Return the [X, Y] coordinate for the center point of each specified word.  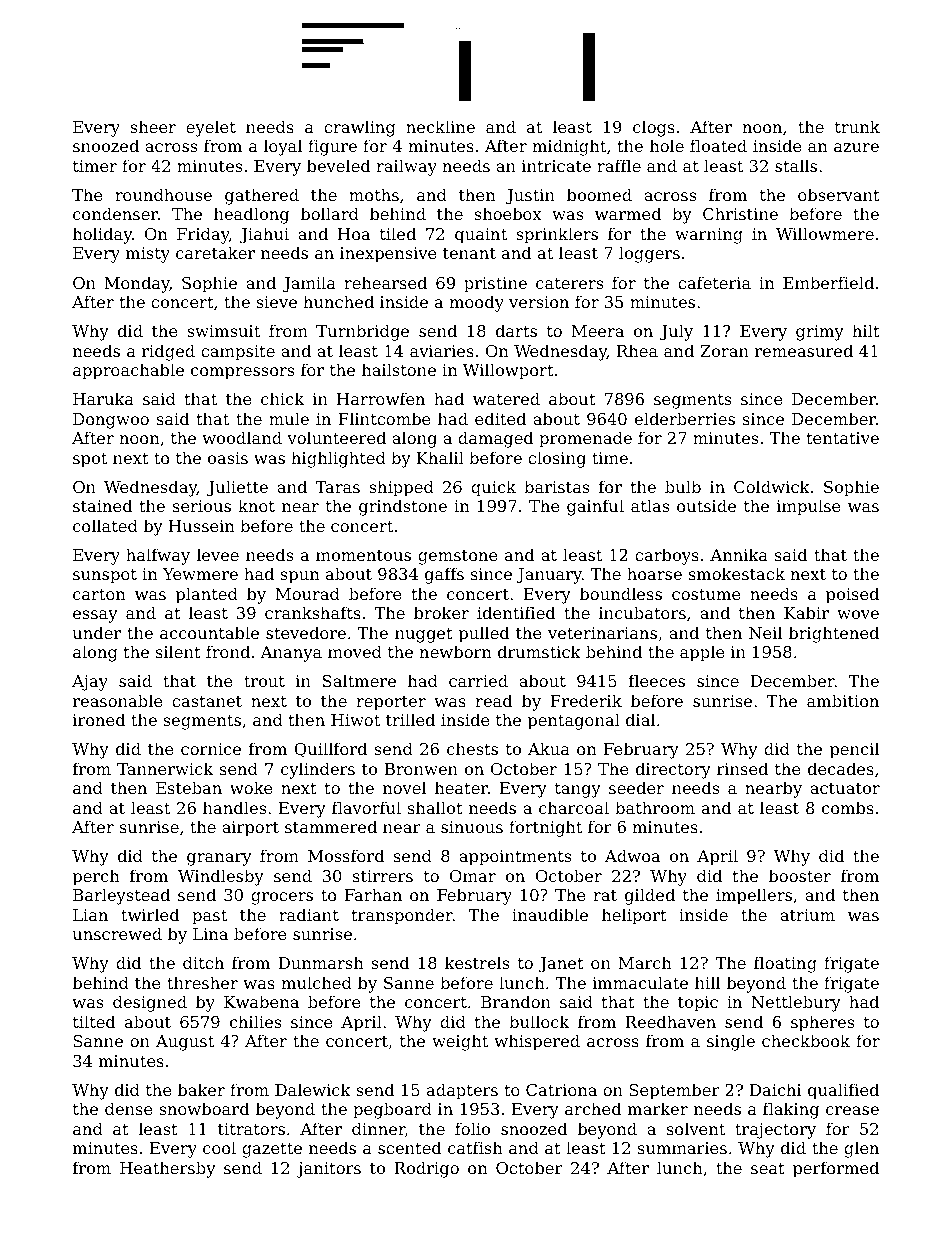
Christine [740, 213]
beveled [338, 165]
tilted [94, 1021]
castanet [207, 701]
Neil [765, 632]
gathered [262, 196]
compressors [242, 373]
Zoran [724, 351]
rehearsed [385, 282]
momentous [363, 555]
